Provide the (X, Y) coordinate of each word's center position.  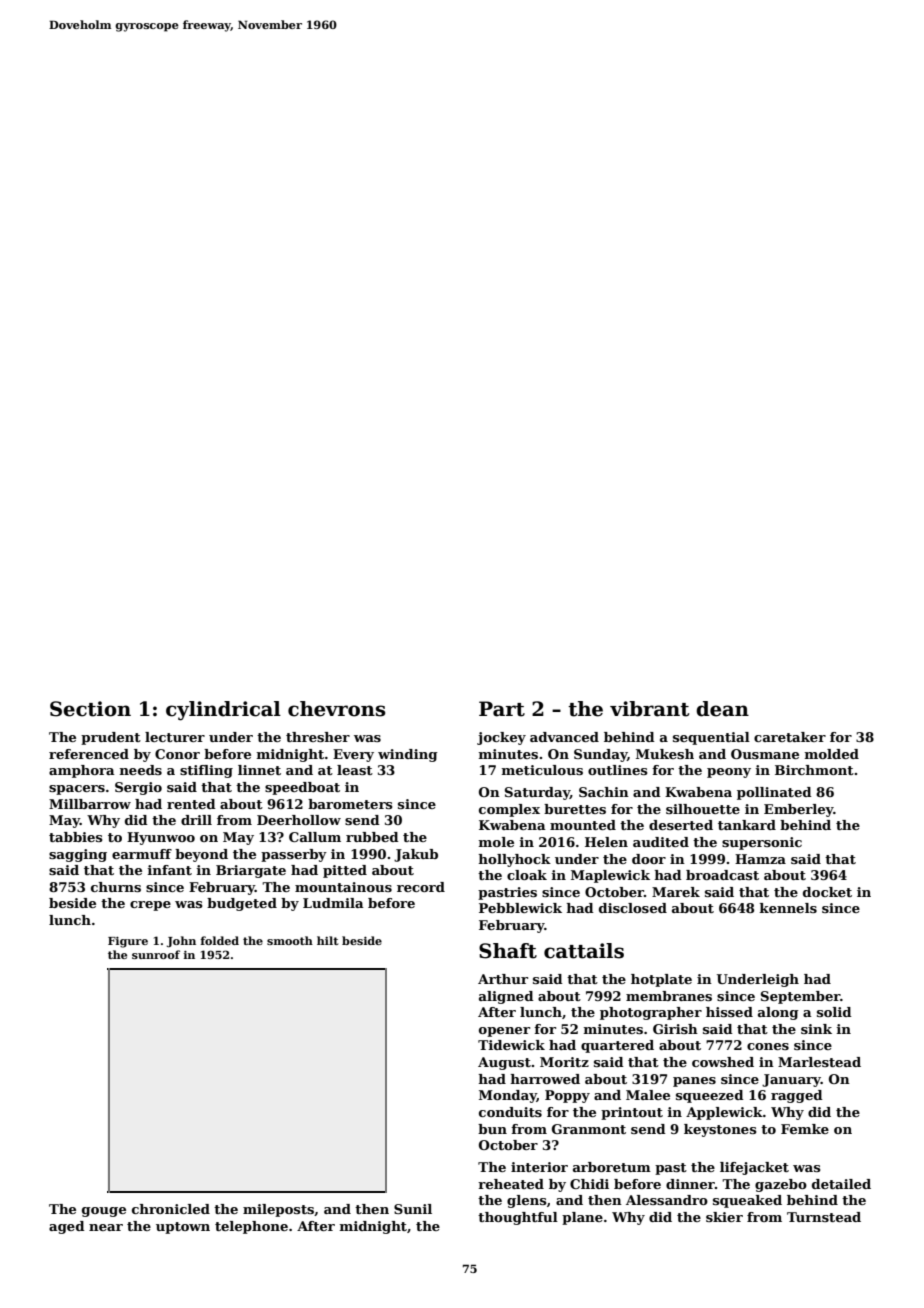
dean (722, 709)
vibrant (649, 709)
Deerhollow (299, 820)
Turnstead (824, 1217)
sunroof (156, 954)
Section (90, 709)
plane (582, 1218)
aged (67, 1227)
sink (816, 1029)
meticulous (542, 770)
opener (504, 1032)
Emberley (799, 810)
